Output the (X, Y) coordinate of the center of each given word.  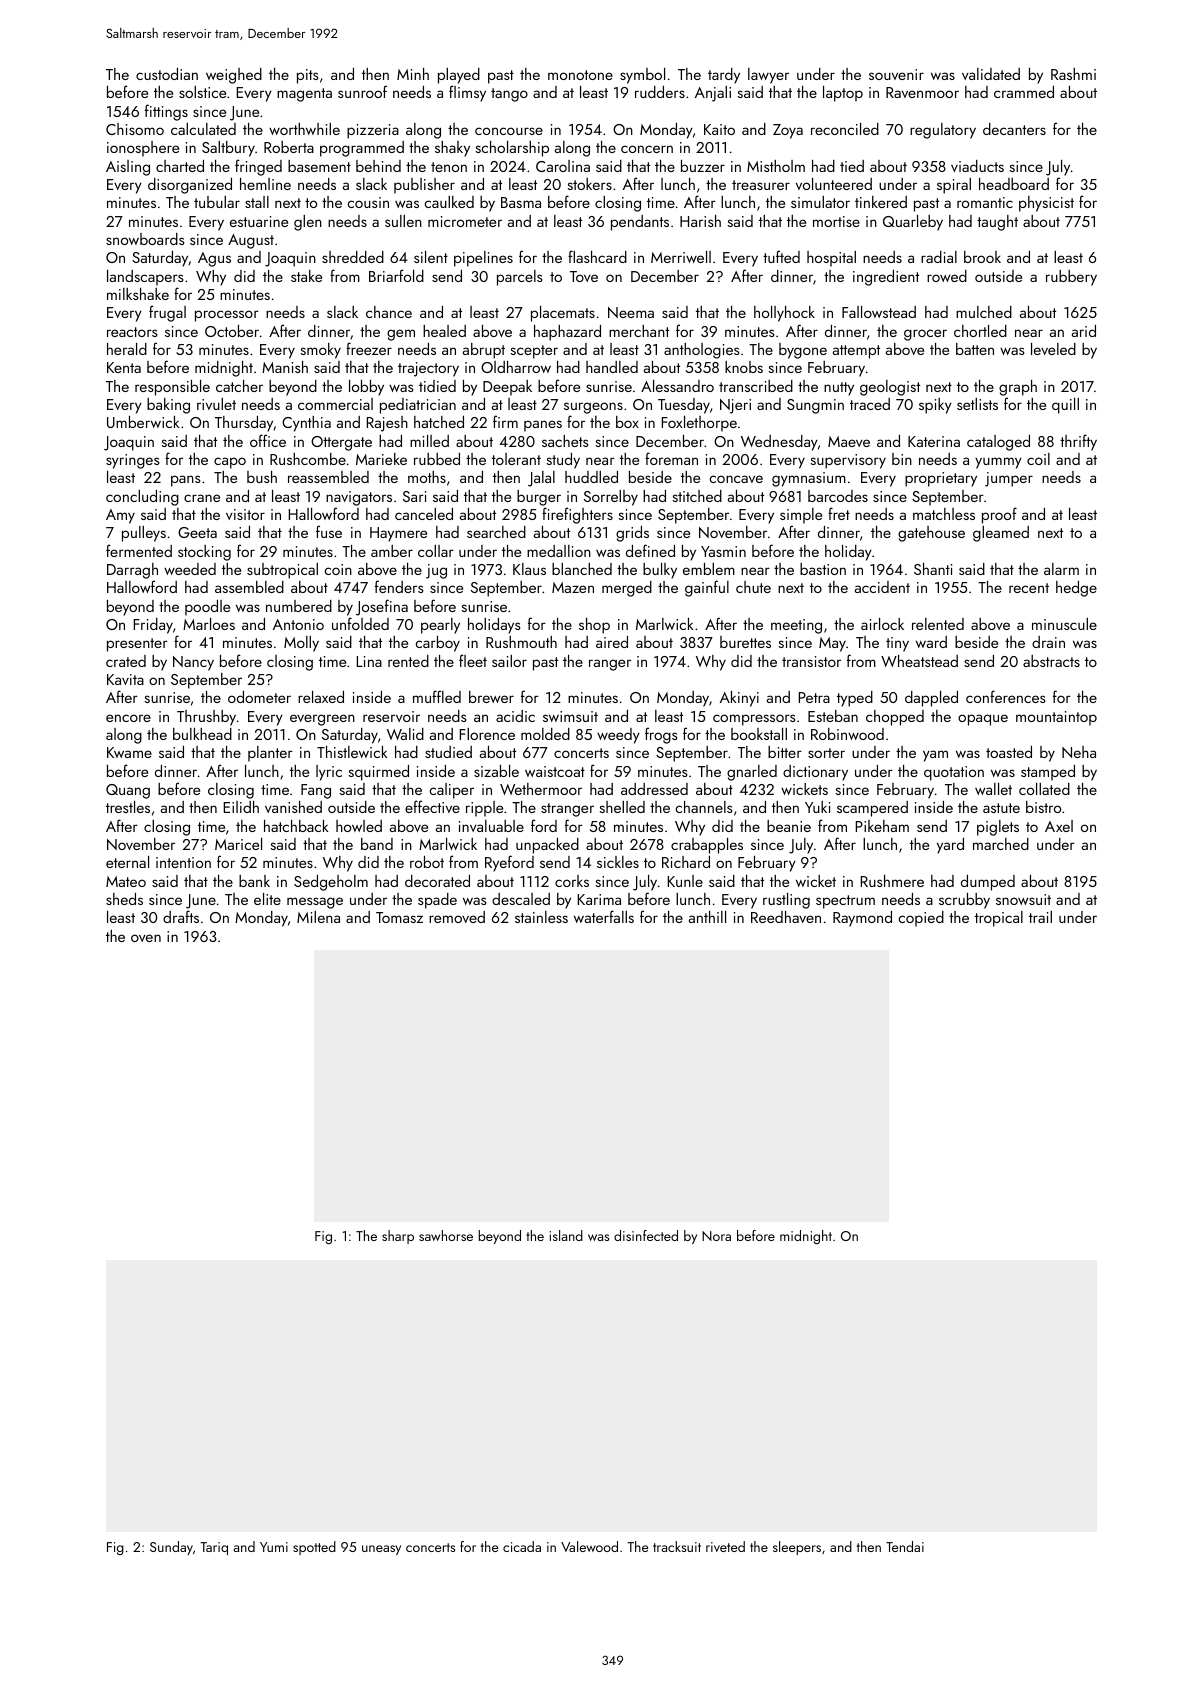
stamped (1048, 773)
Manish (285, 367)
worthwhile (304, 129)
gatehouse (931, 534)
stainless (541, 917)
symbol (642, 76)
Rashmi (1073, 74)
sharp (398, 1237)
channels (704, 807)
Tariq (214, 1548)
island (566, 1235)
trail (1040, 917)
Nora (716, 1236)
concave (736, 479)
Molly (301, 644)
